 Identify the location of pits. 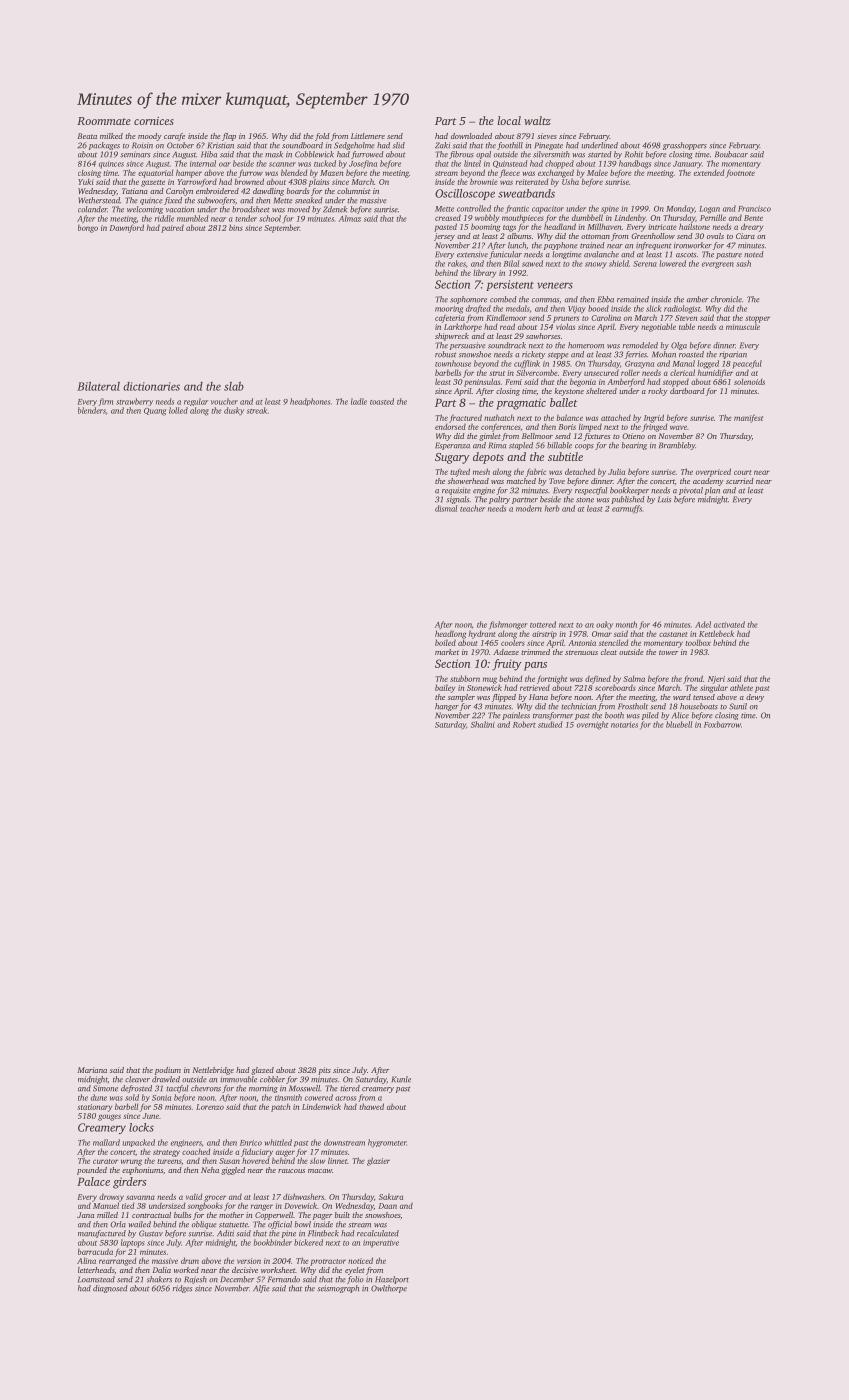
(324, 1071).
